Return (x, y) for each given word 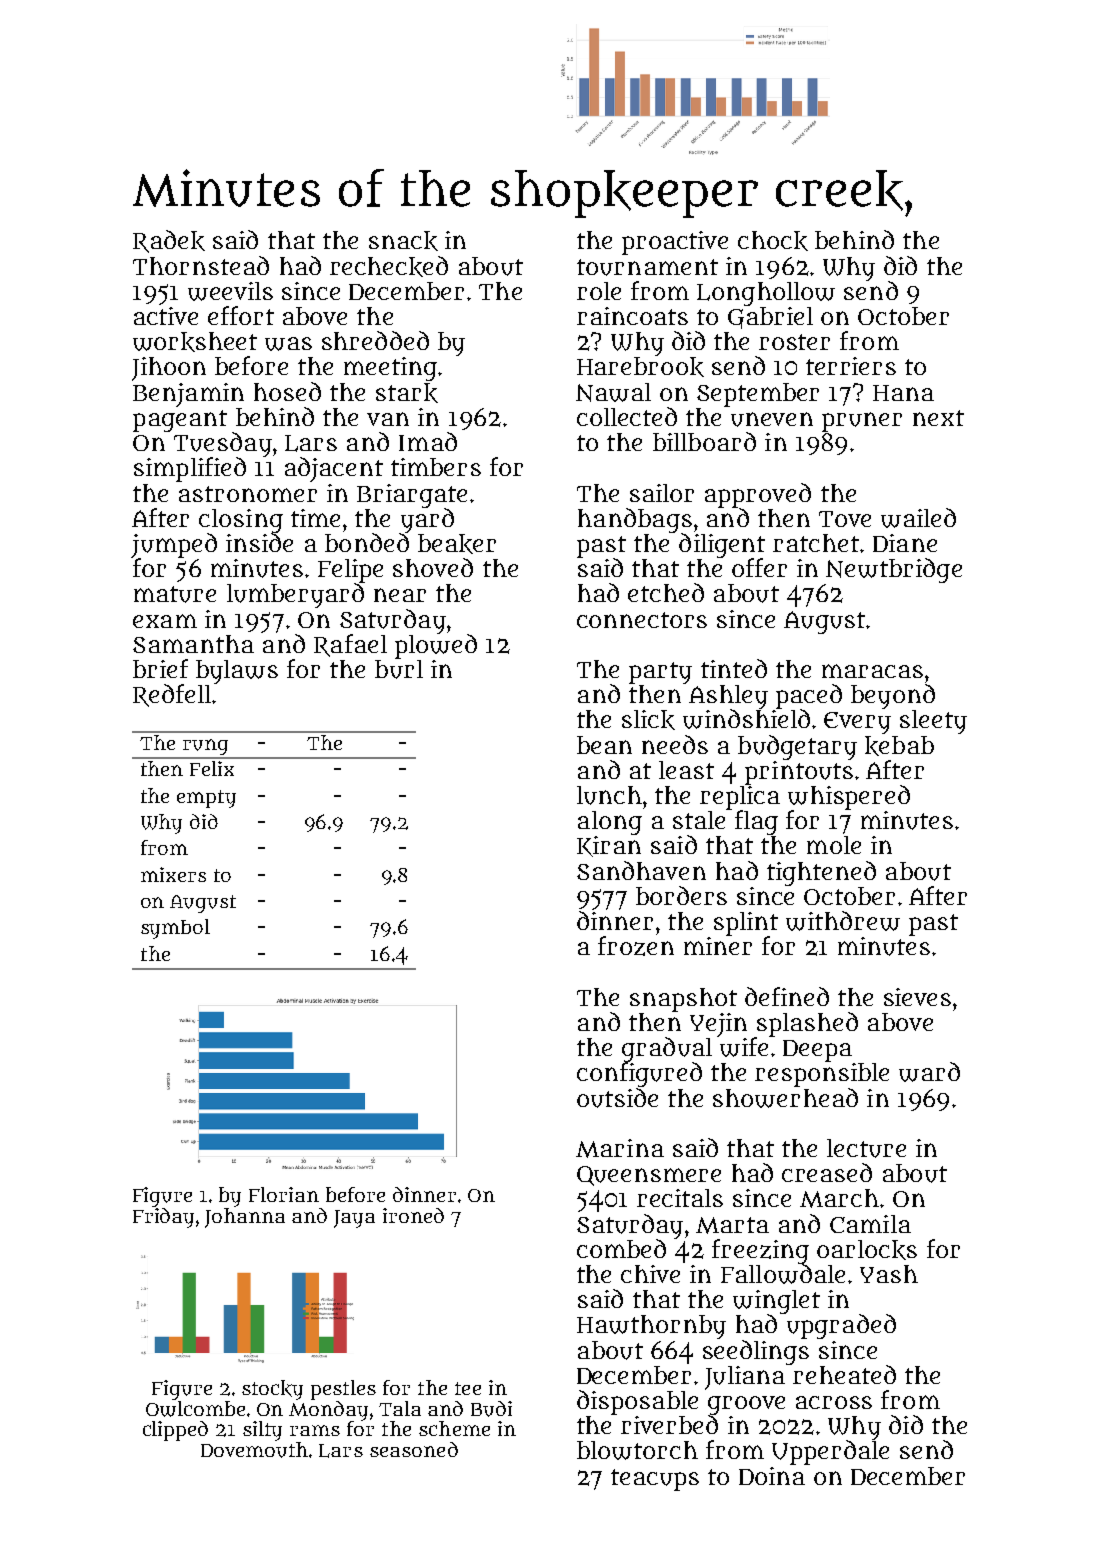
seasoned (414, 1449)
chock (773, 241)
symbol (175, 929)
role (599, 291)
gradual (667, 1049)
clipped (175, 1431)
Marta (732, 1225)
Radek (169, 241)
